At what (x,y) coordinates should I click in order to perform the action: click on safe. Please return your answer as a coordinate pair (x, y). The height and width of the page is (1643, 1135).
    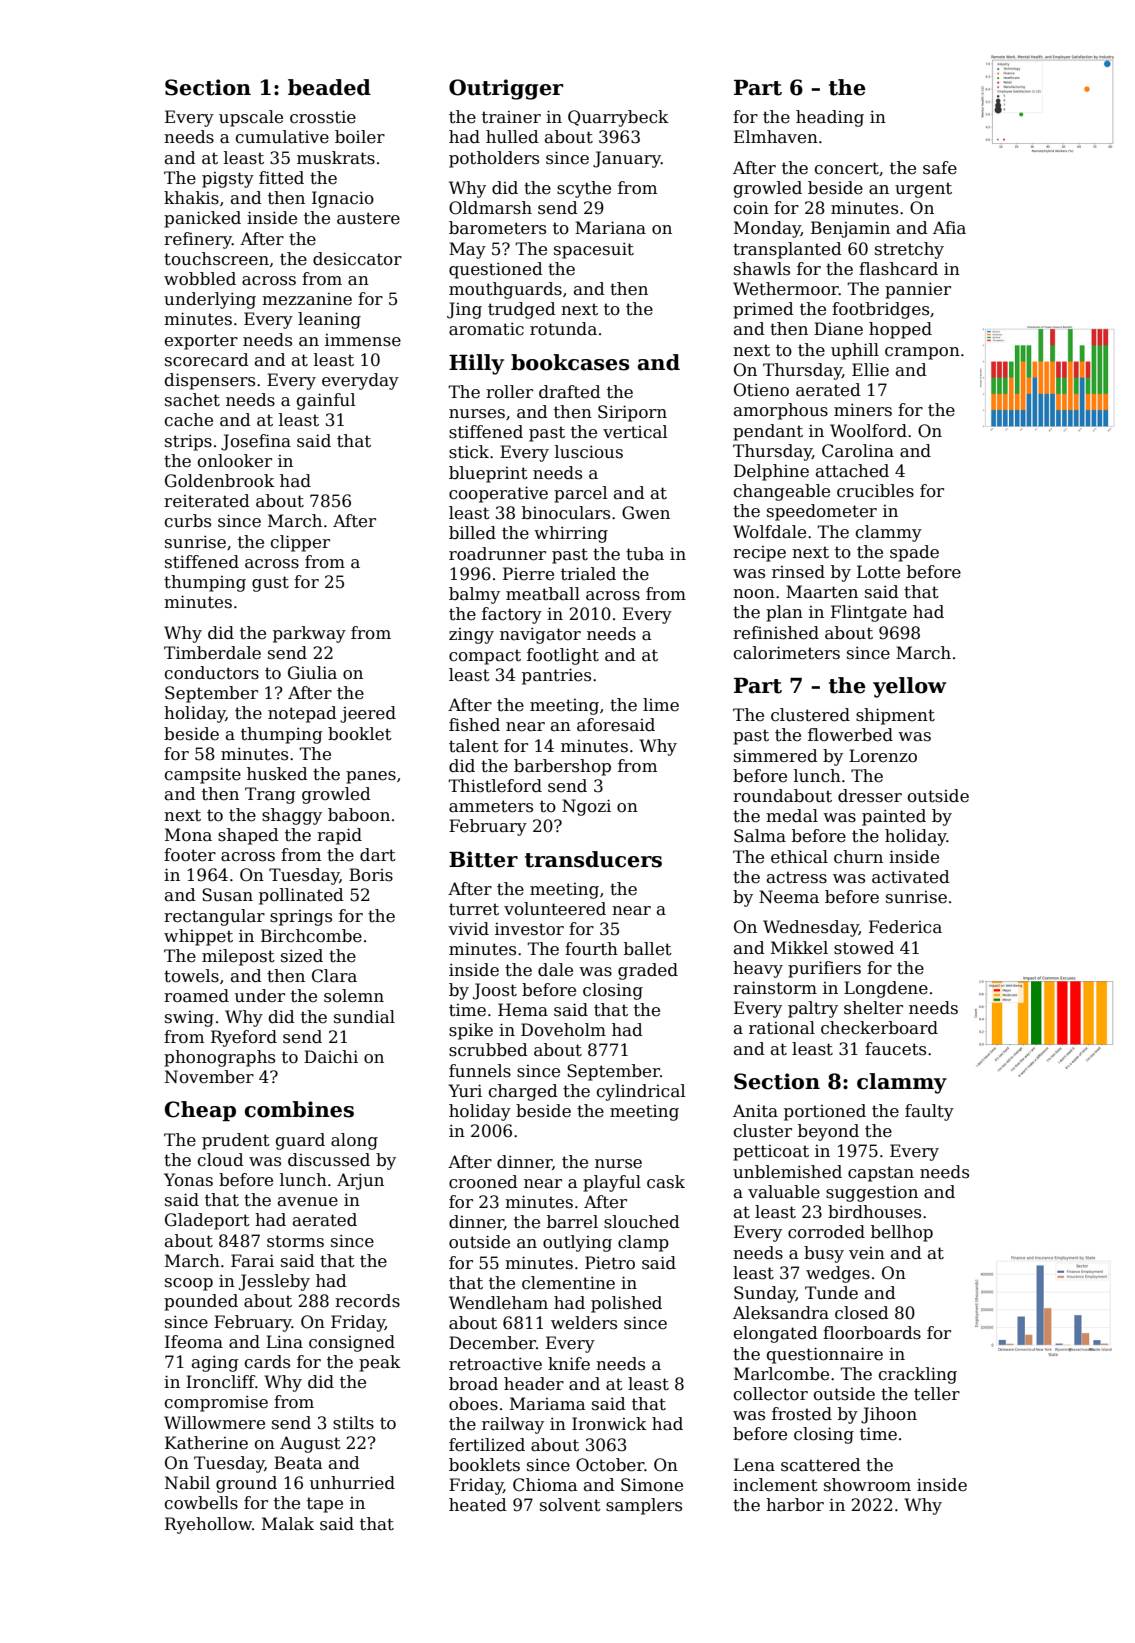
    Looking at the image, I should click on (940, 168).
